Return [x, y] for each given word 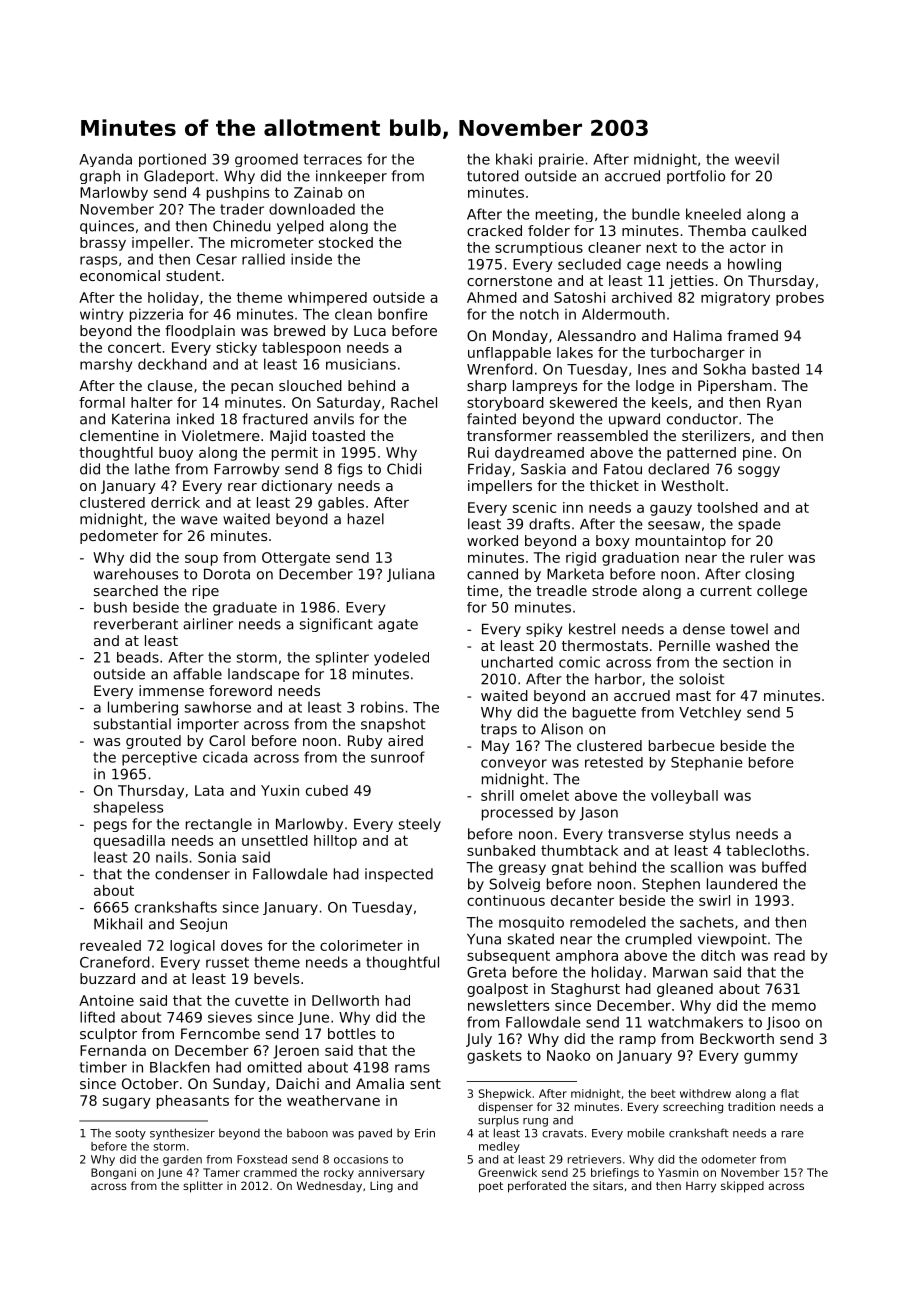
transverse [645, 834]
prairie [561, 160]
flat [790, 1093]
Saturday [349, 404]
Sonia [217, 857]
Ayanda [105, 160]
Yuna [484, 939]
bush [110, 607]
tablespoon [301, 349]
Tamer [221, 1172]
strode [614, 590]
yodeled [401, 659]
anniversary [391, 1173]
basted [775, 369]
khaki [514, 159]
